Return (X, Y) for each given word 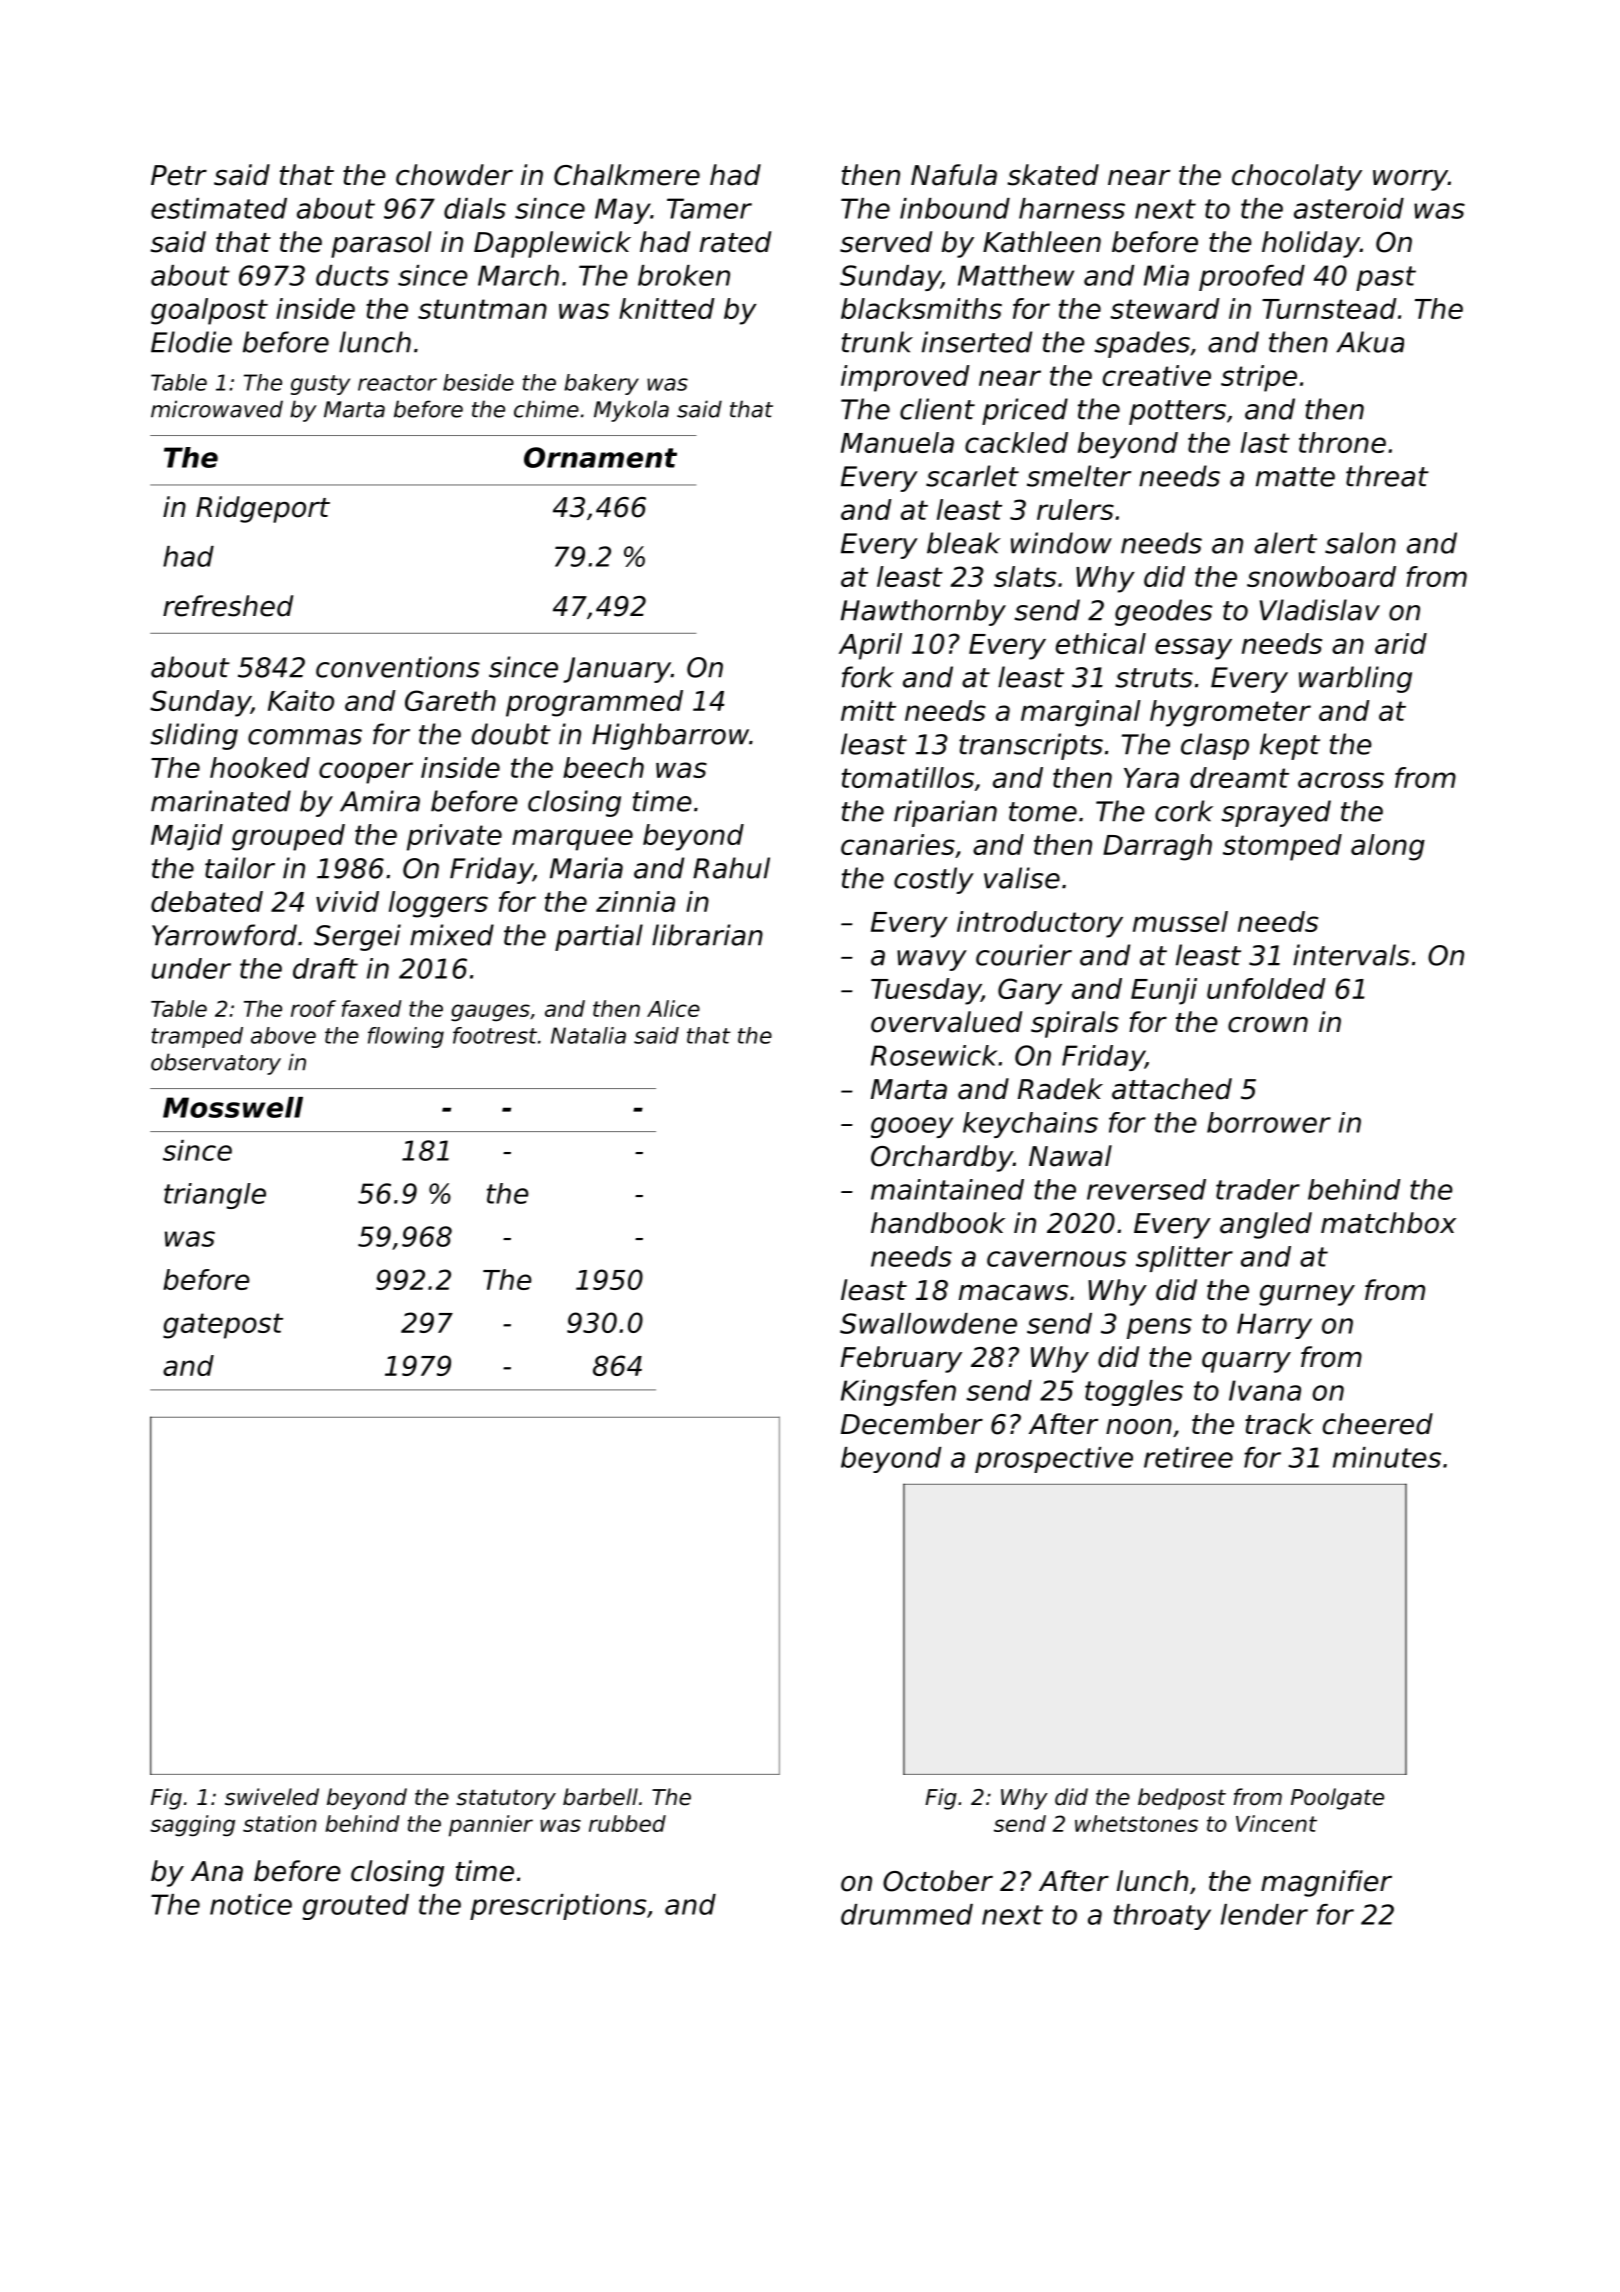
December (912, 1424)
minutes (1387, 1457)
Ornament (600, 457)
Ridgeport (263, 509)
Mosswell (233, 1107)
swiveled (272, 1797)
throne (1342, 442)
